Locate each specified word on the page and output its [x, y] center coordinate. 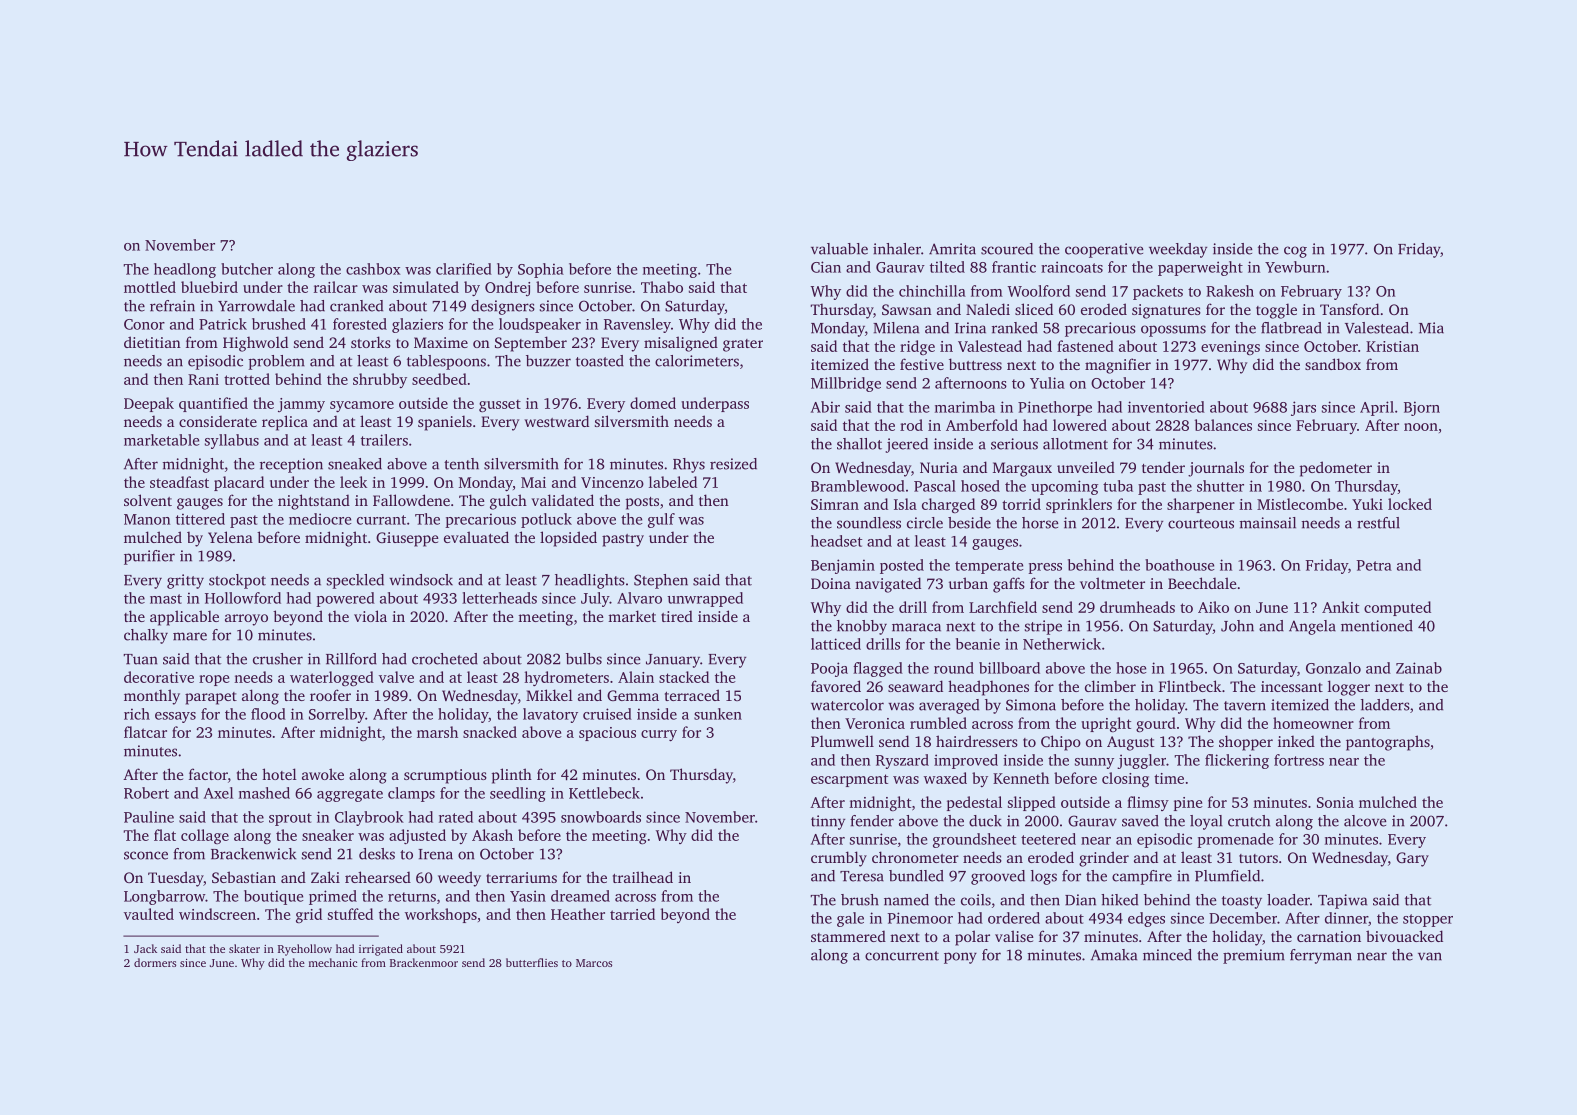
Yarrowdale [256, 306]
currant [381, 520]
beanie [978, 644]
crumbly [839, 859]
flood [268, 714]
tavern [1245, 706]
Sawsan [907, 309]
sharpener [1201, 505]
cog [1295, 252]
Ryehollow [305, 950]
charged [948, 505]
